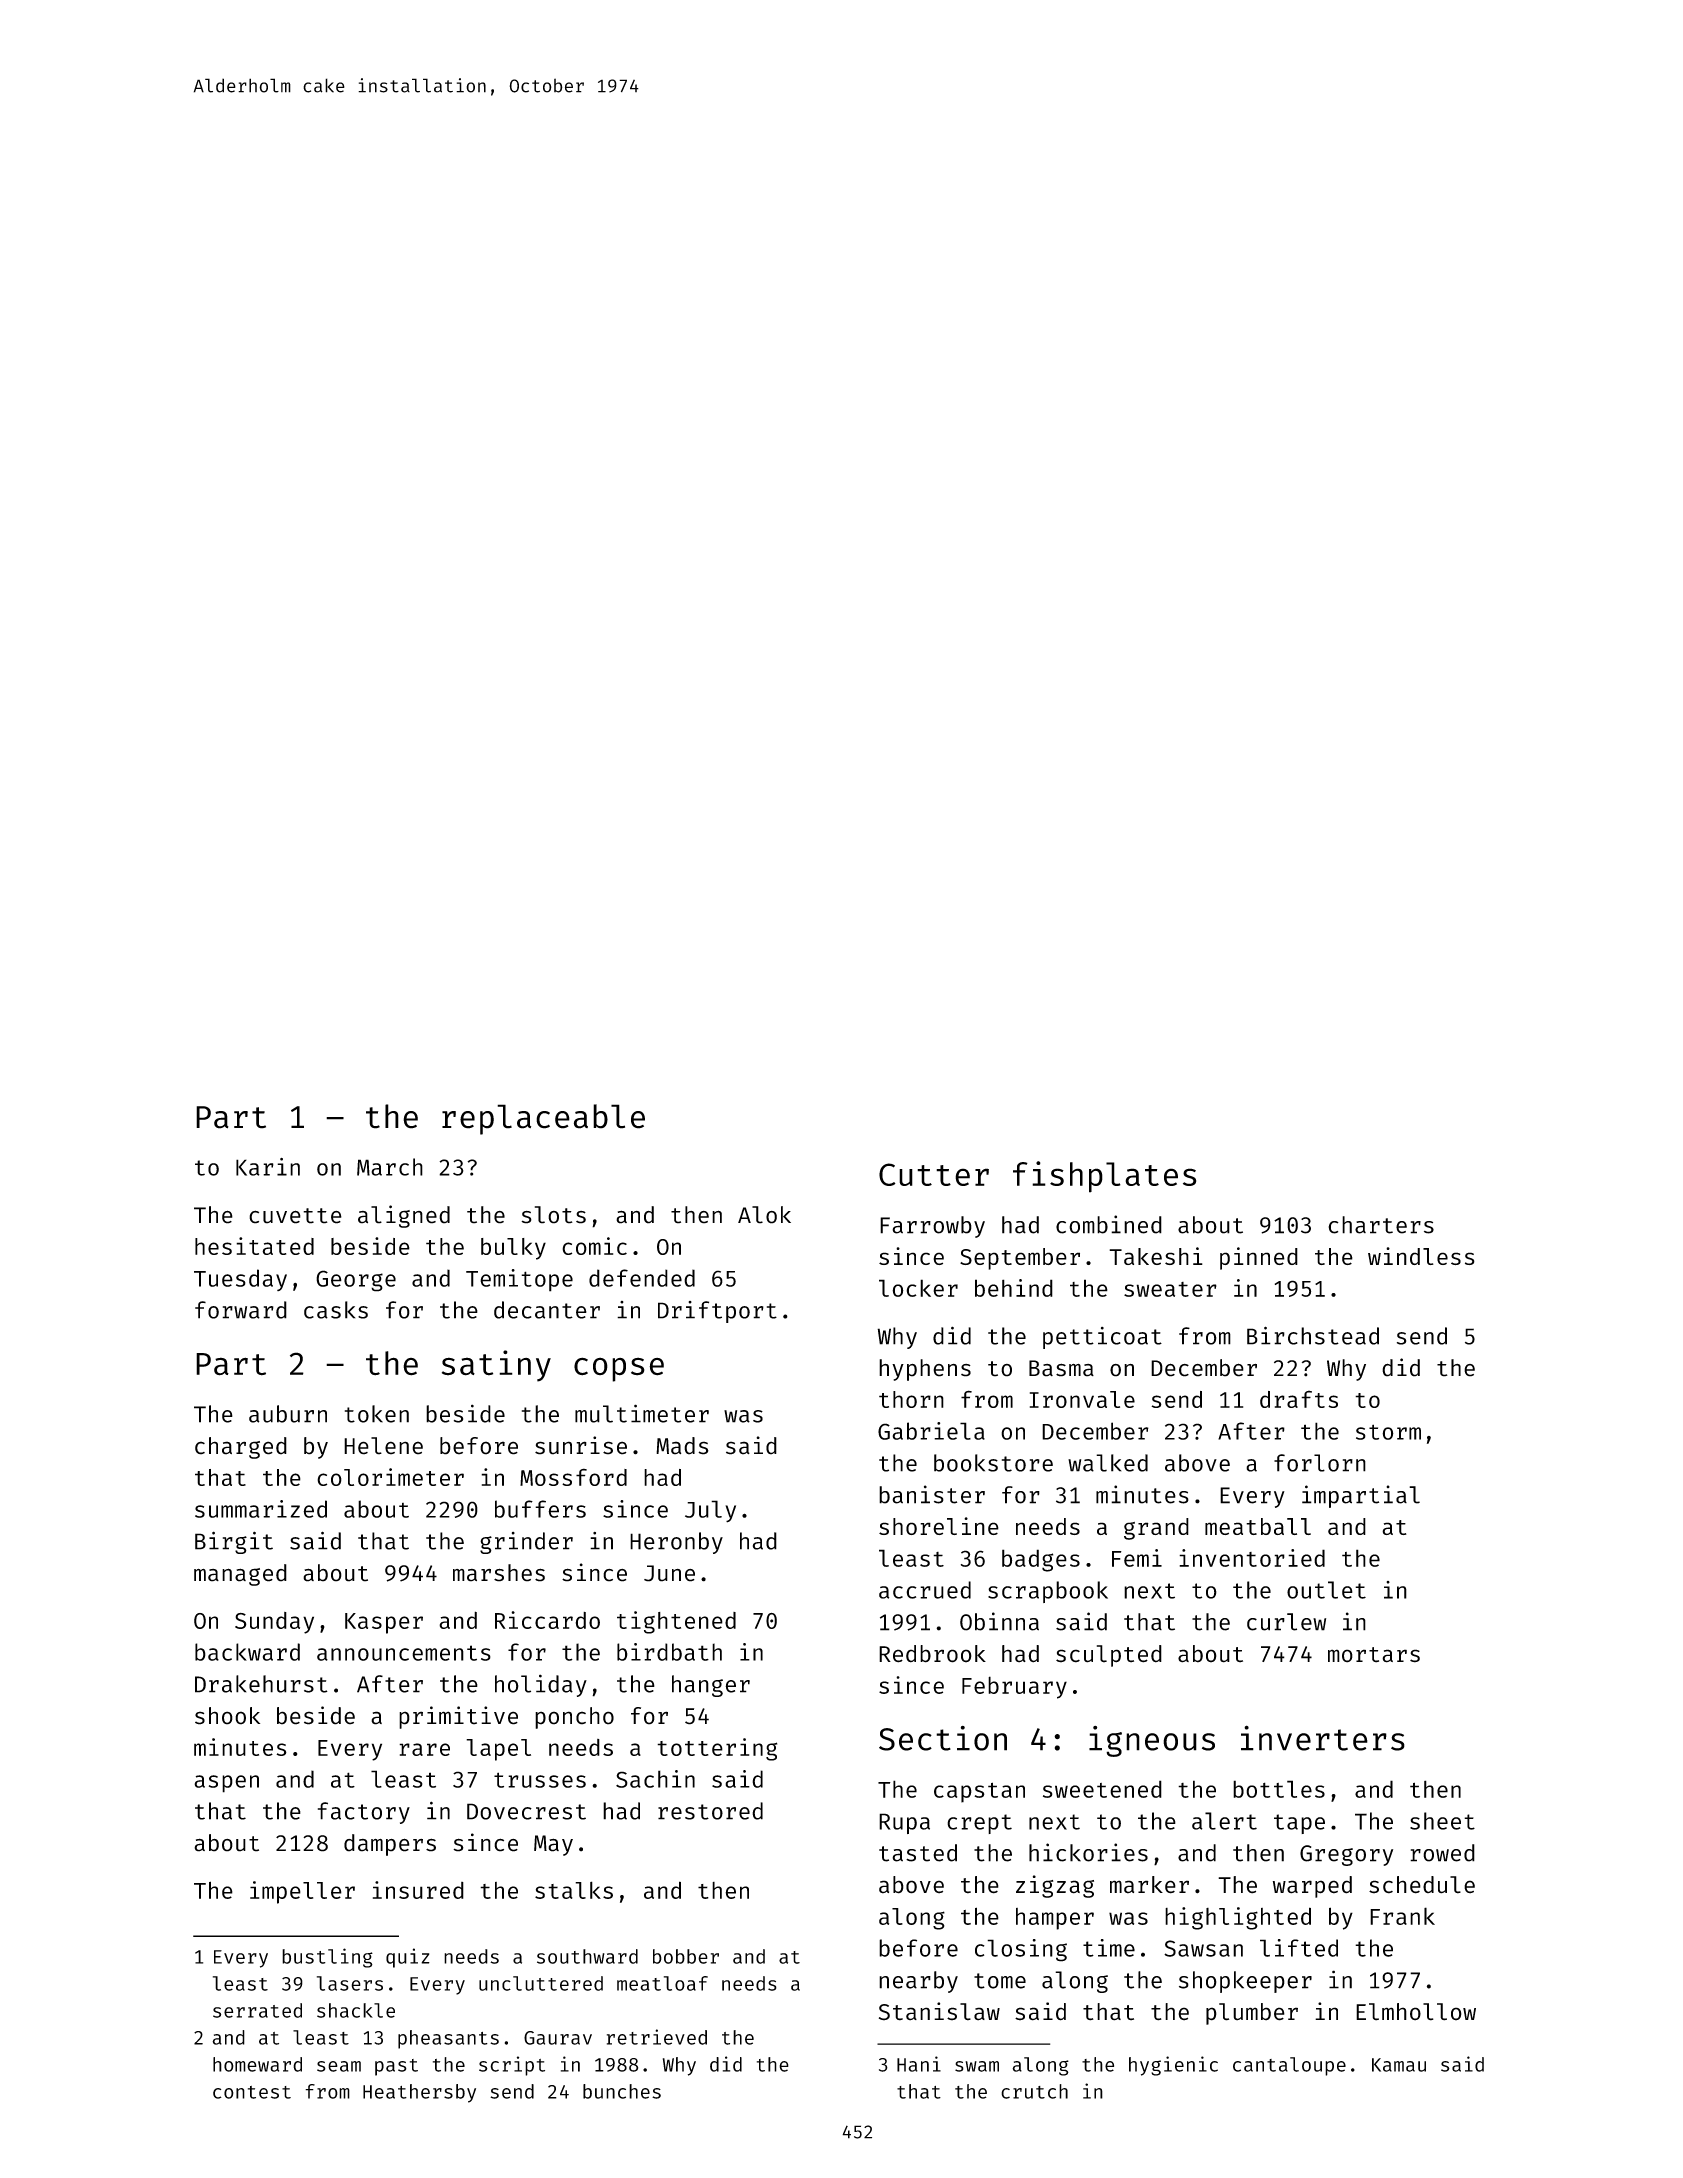  What do you see at coordinates (339, 2066) in the page?
I see `seam` at bounding box center [339, 2066].
